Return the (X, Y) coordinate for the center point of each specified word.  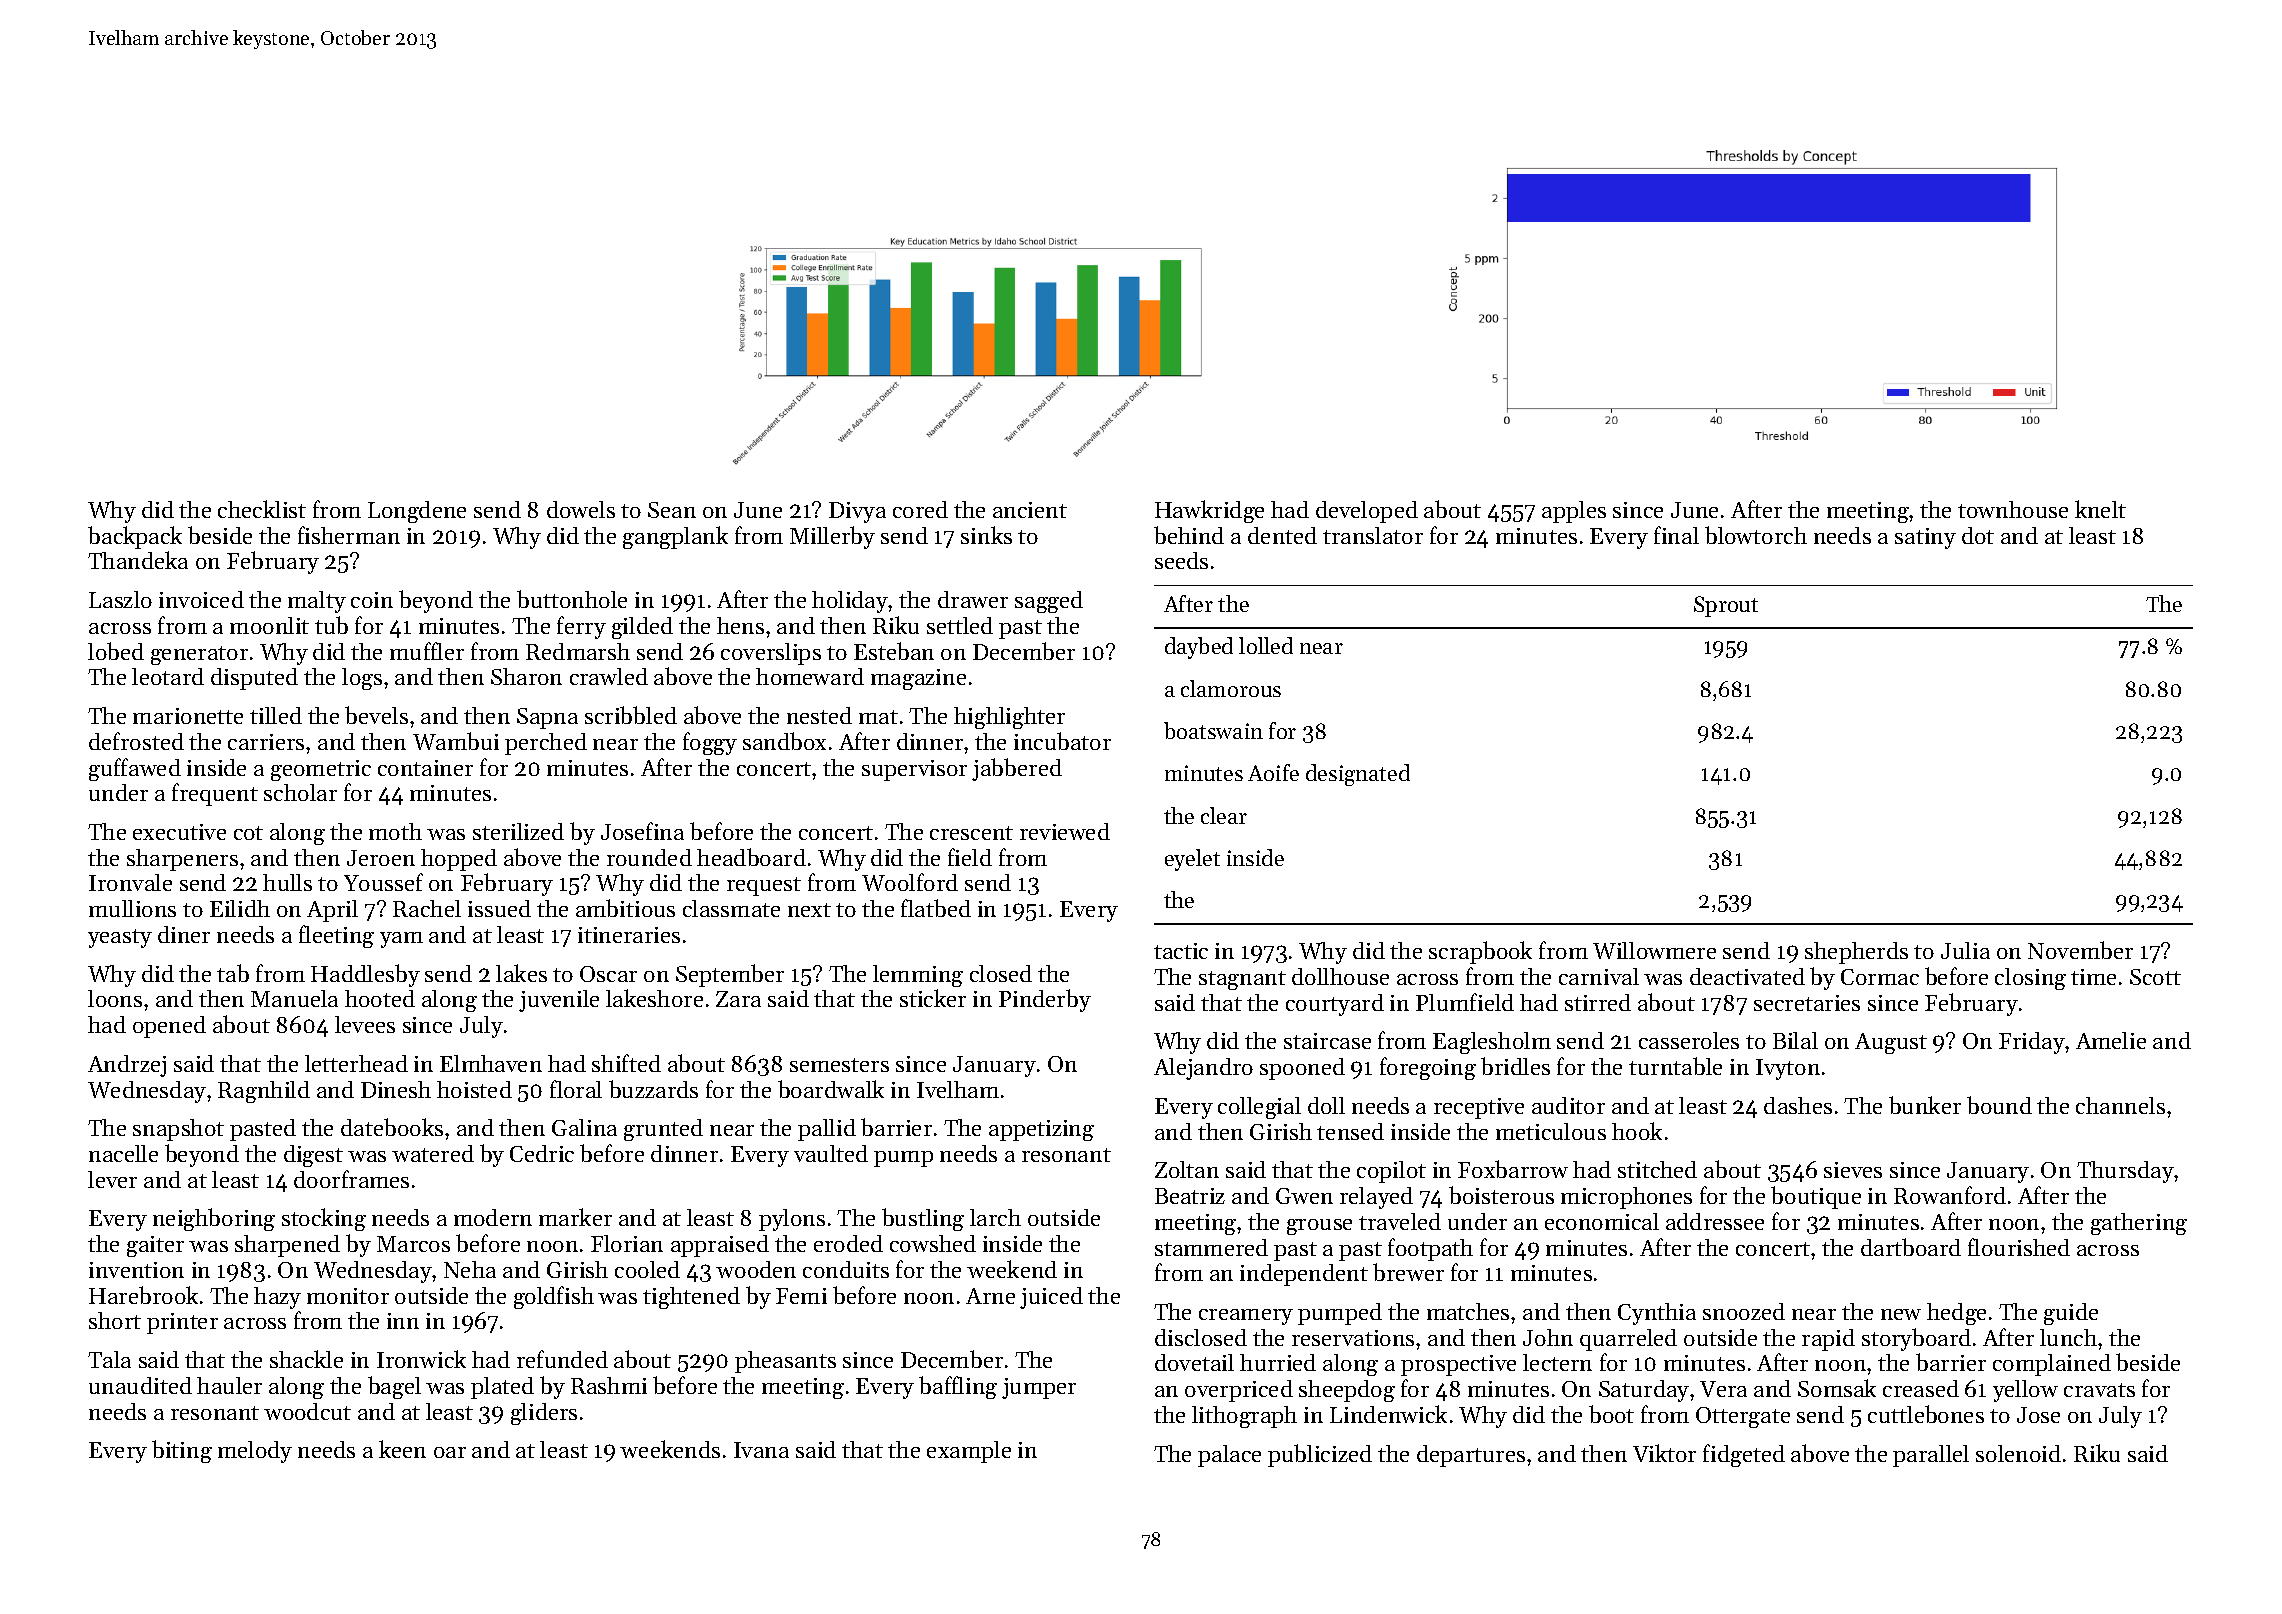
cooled (647, 1269)
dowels (581, 509)
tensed (1350, 1131)
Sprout (1726, 606)
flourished (2019, 1247)
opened (169, 1027)
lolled (1266, 645)
